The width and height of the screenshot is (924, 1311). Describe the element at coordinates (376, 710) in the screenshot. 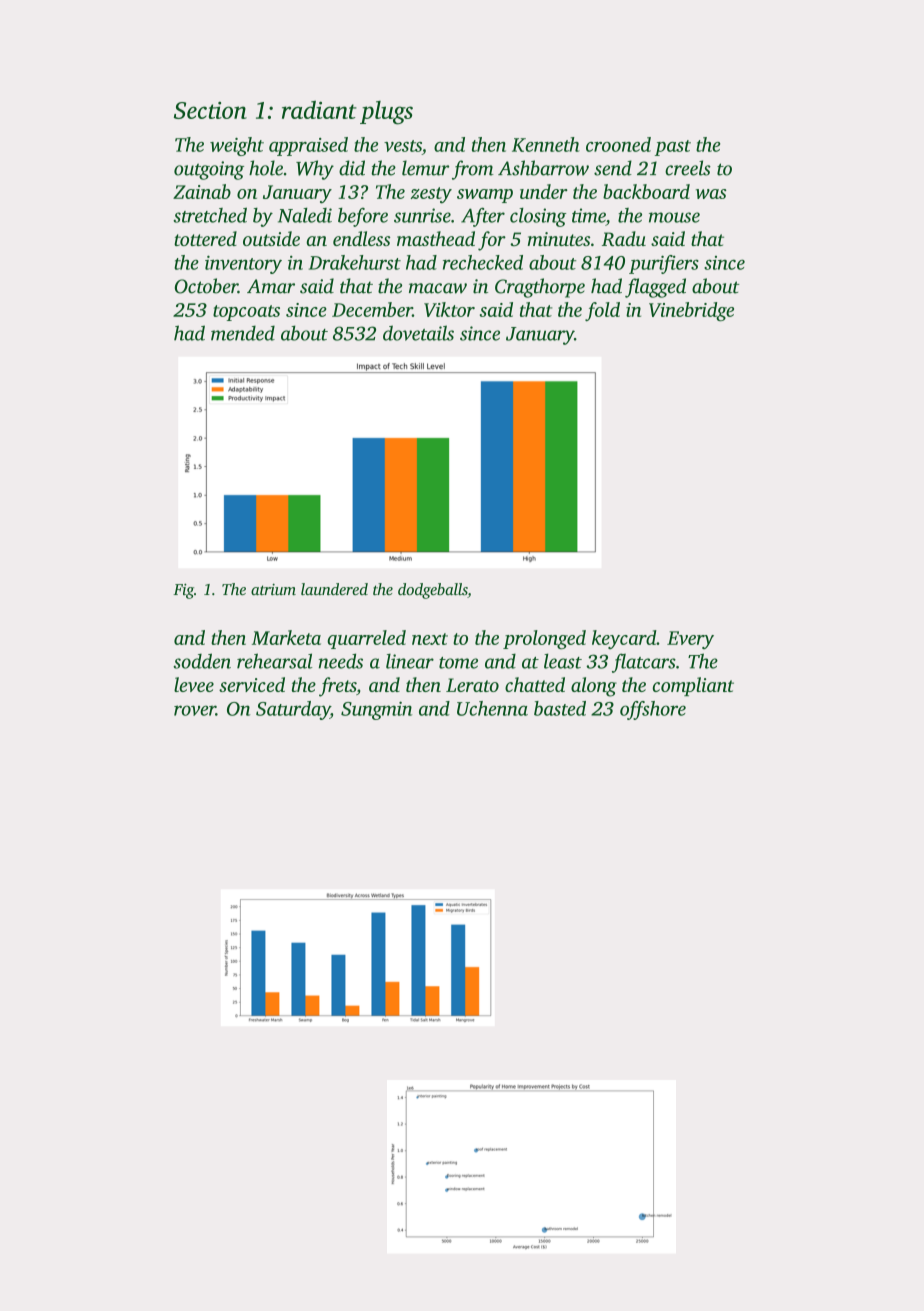

I see `Sungmin` at that location.
